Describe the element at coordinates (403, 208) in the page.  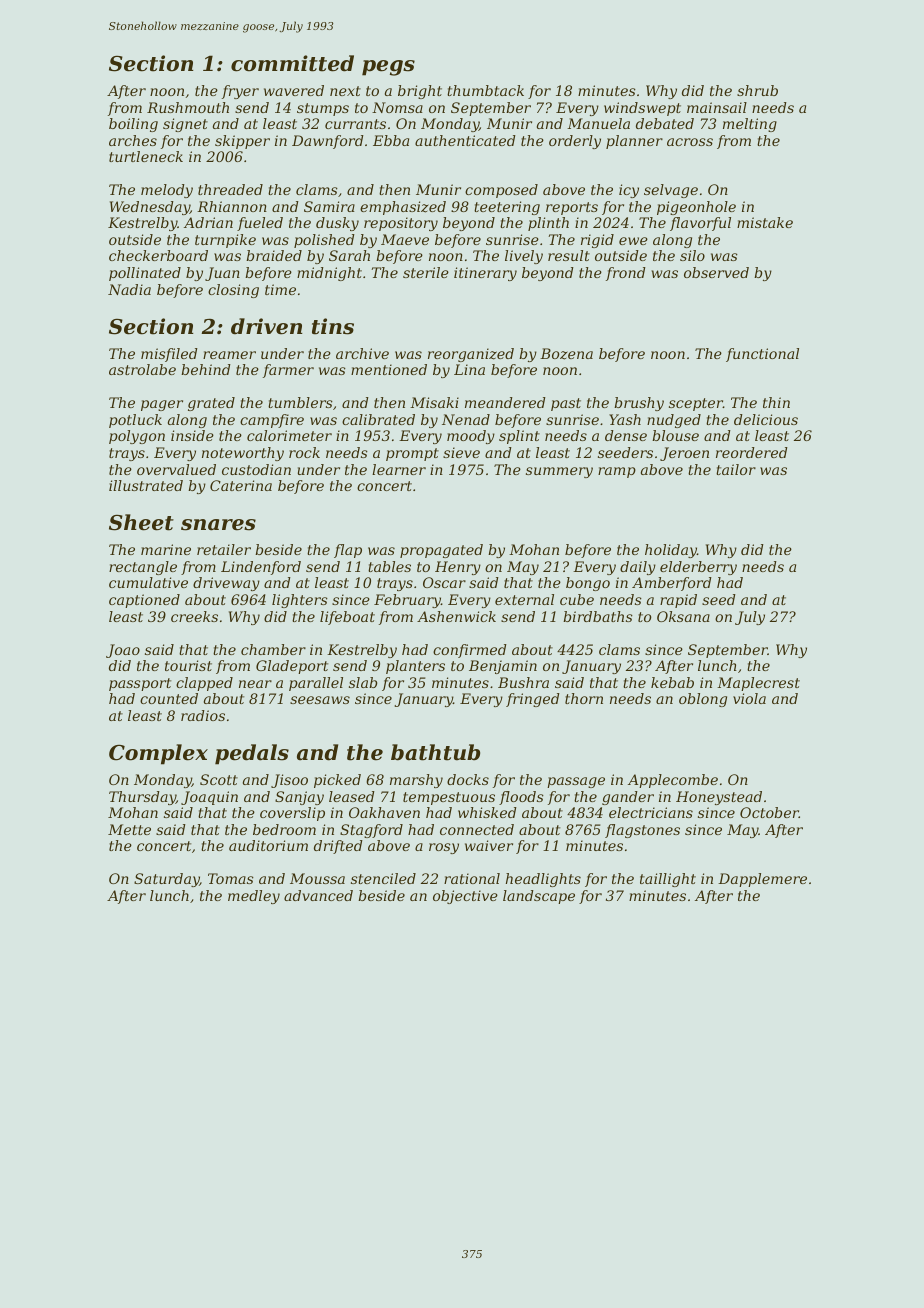
I see `emphasized` at that location.
